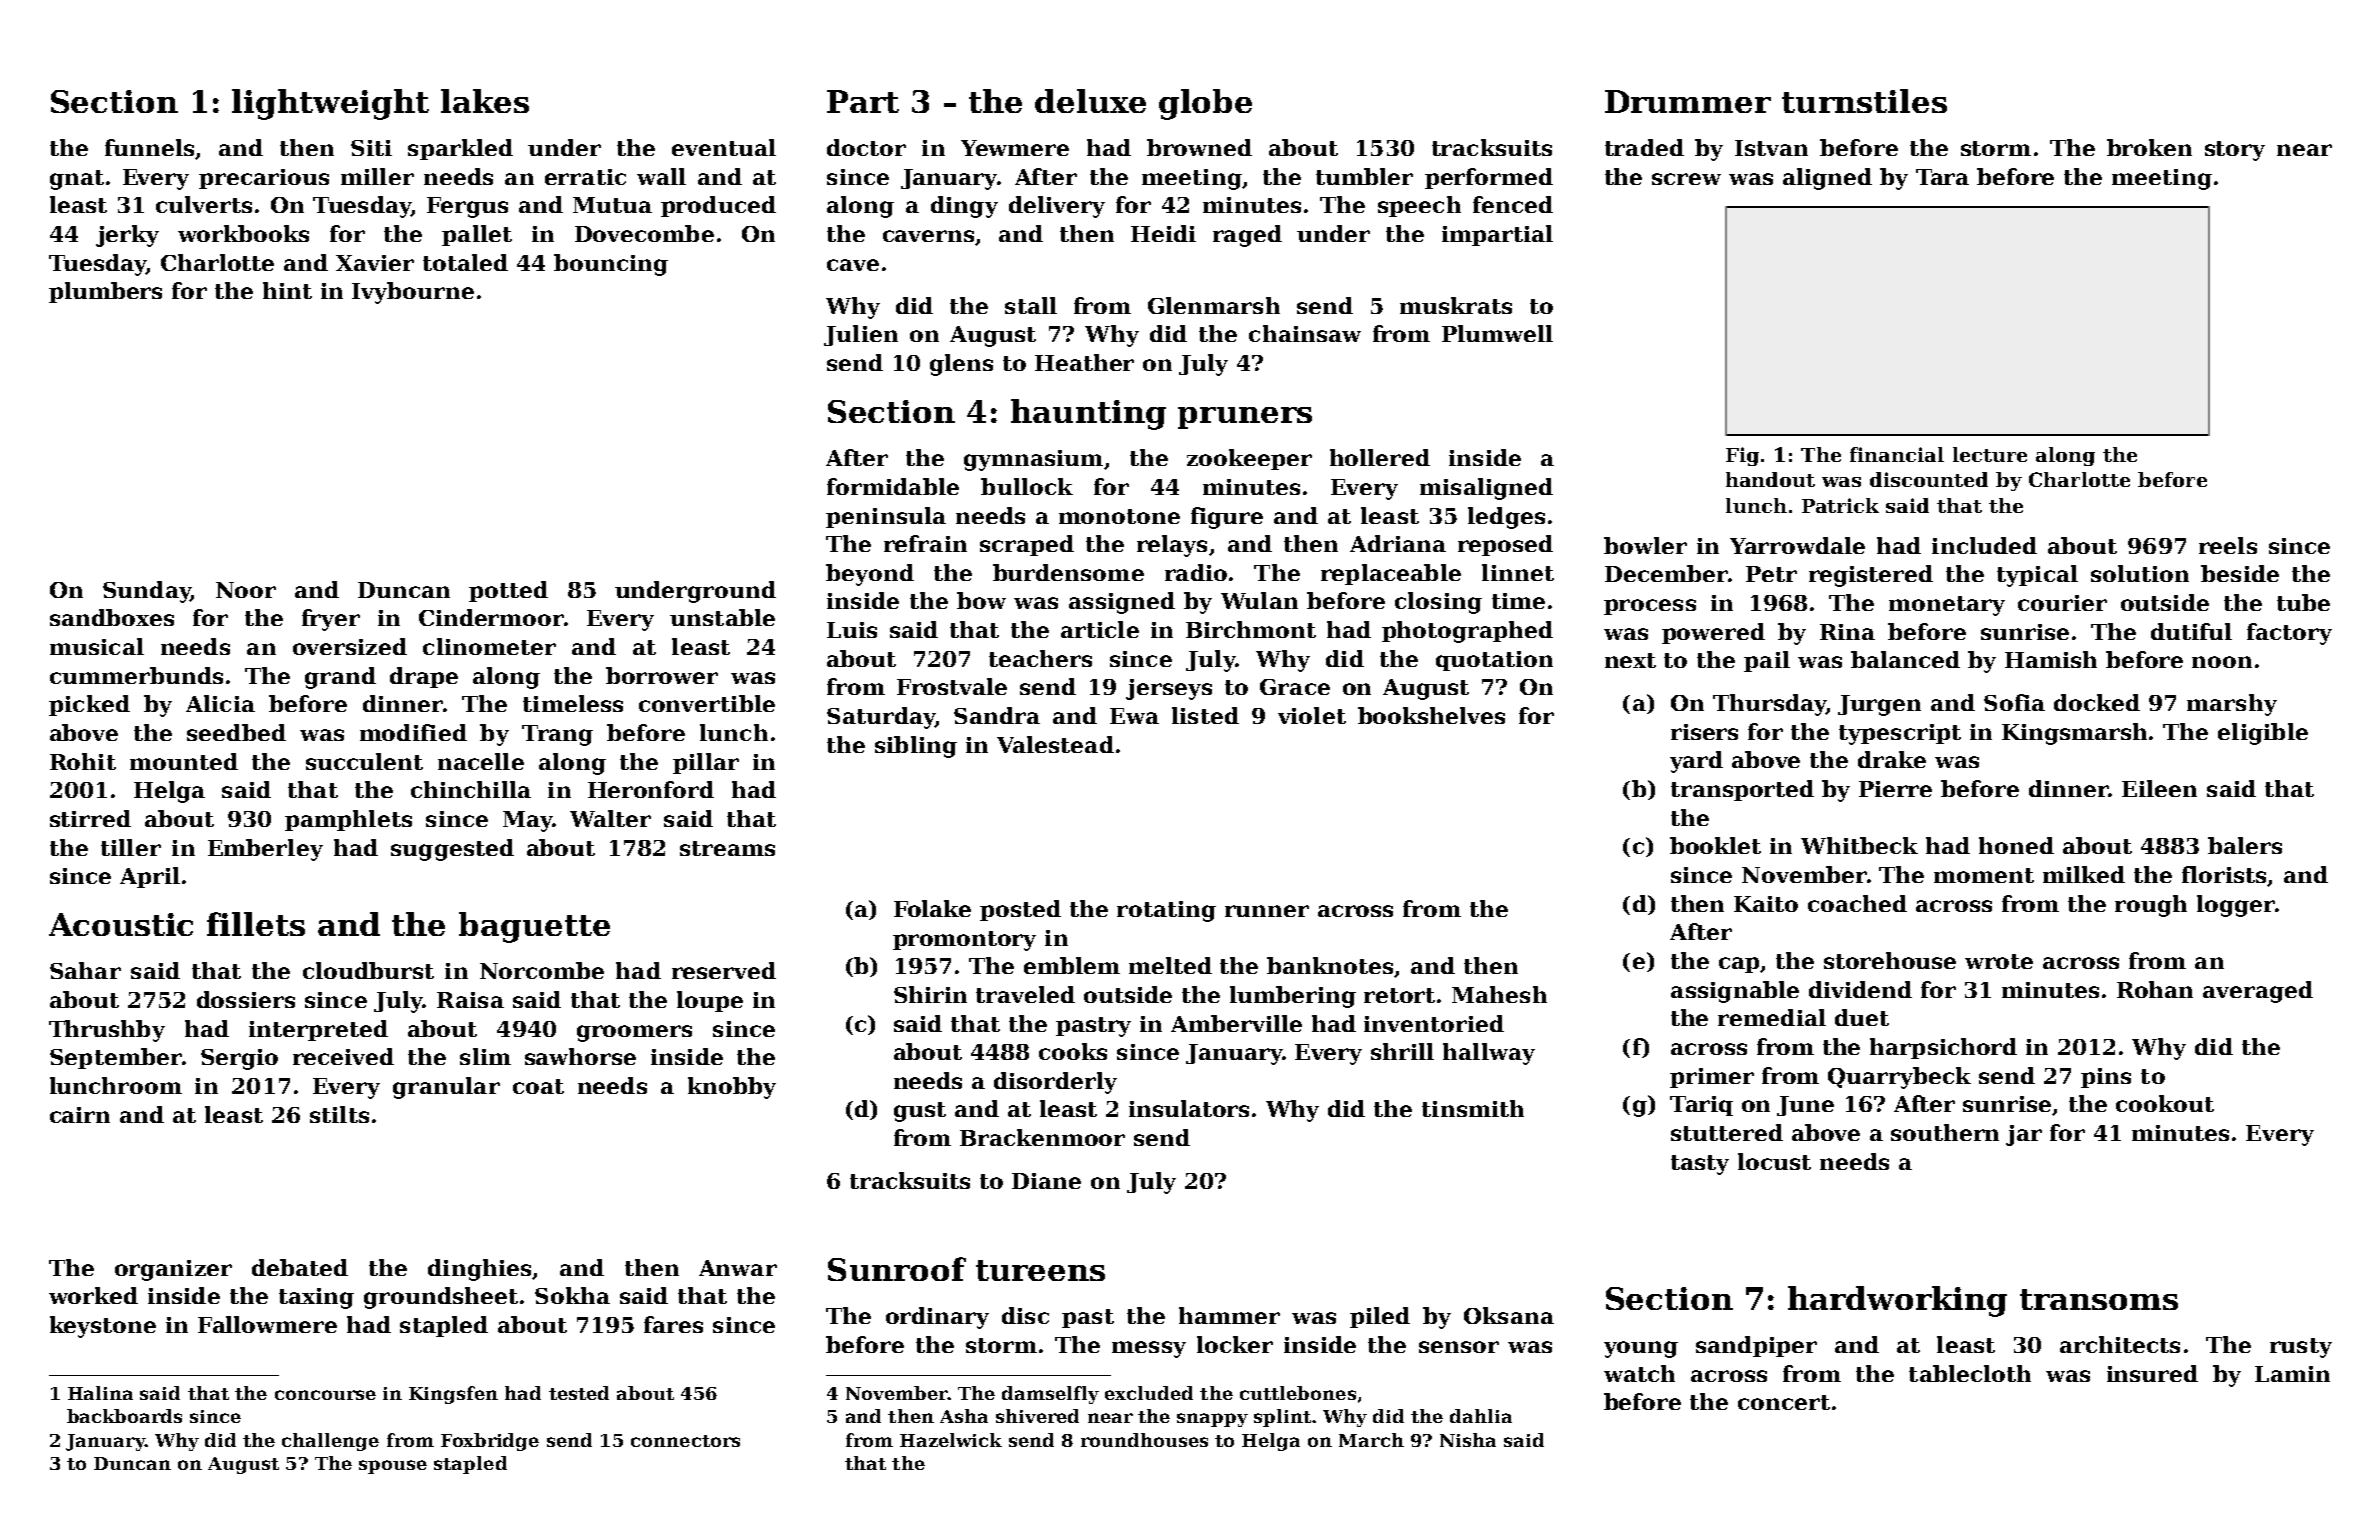 The height and width of the screenshot is (1540, 2380). What do you see at coordinates (673, 1324) in the screenshot?
I see `fares` at bounding box center [673, 1324].
